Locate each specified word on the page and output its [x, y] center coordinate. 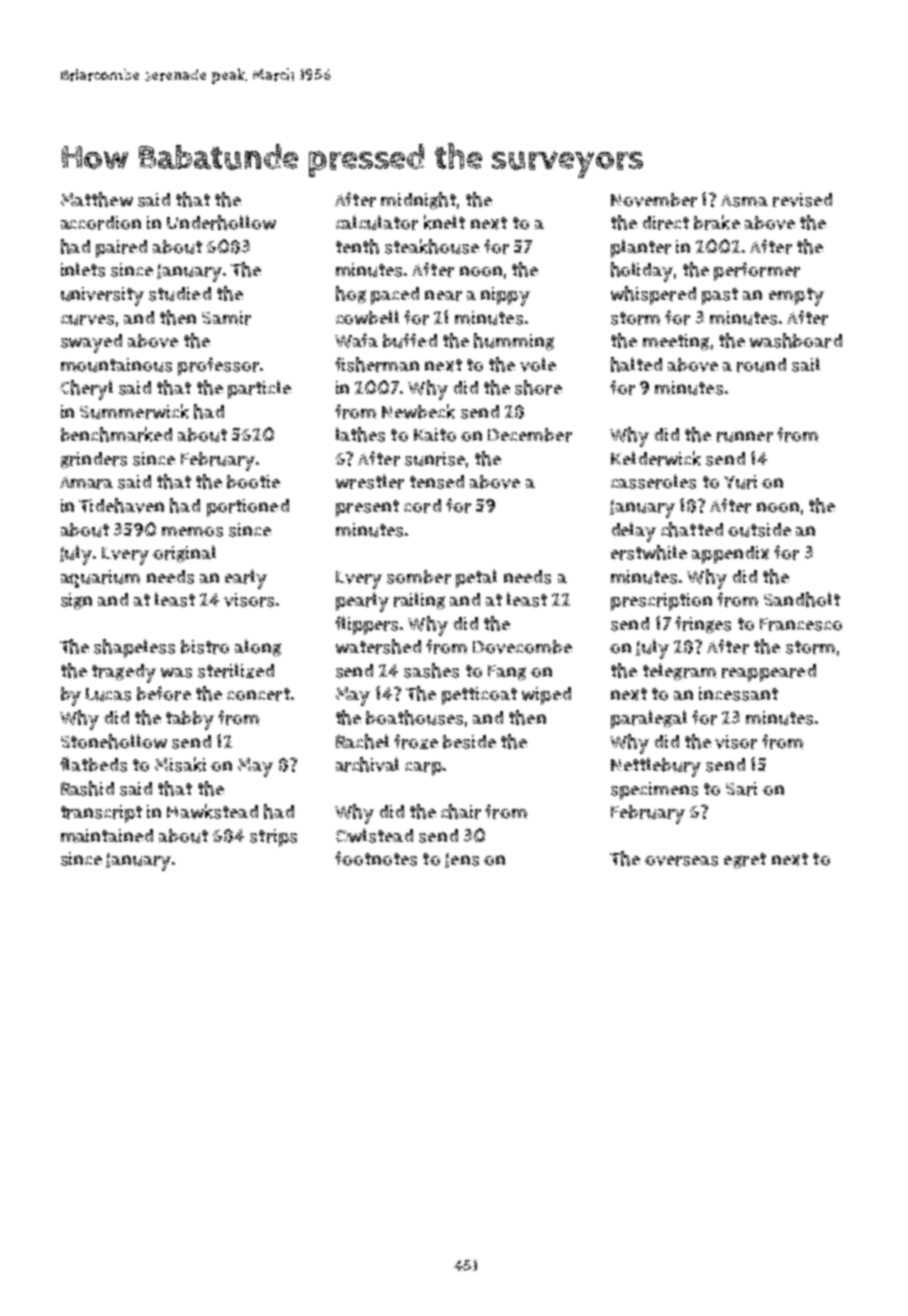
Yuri [740, 482]
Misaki [180, 764]
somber [419, 577]
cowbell [367, 317]
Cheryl [86, 390]
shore [538, 387]
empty [796, 297]
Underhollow [221, 222]
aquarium [100, 579]
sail [806, 364]
